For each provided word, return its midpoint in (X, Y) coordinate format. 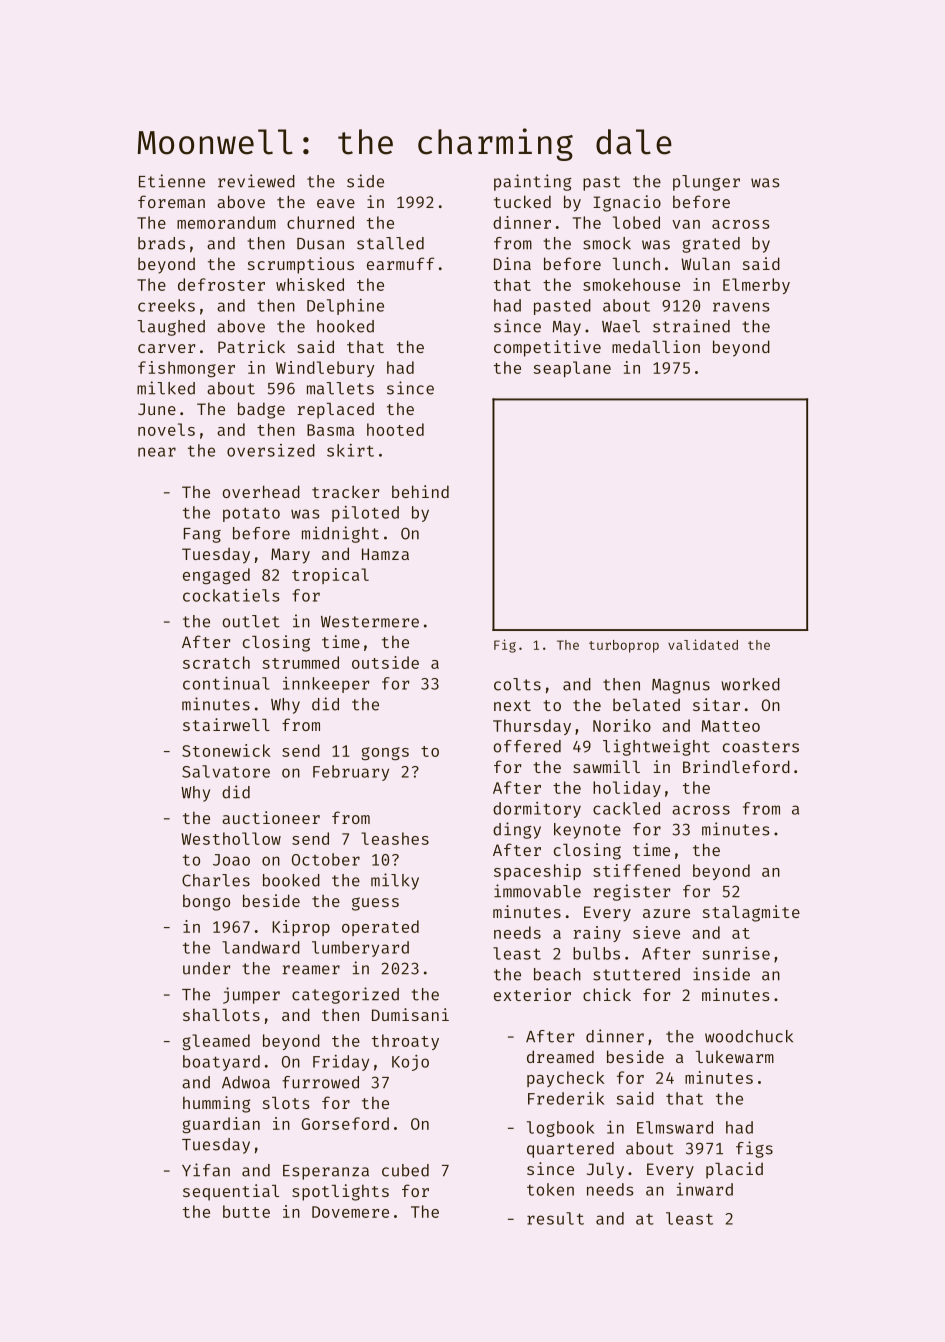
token (550, 1189)
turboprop (624, 646)
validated (703, 644)
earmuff (400, 263)
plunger (706, 183)
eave (336, 203)
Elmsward (675, 1127)
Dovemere (350, 1212)
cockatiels (231, 595)
